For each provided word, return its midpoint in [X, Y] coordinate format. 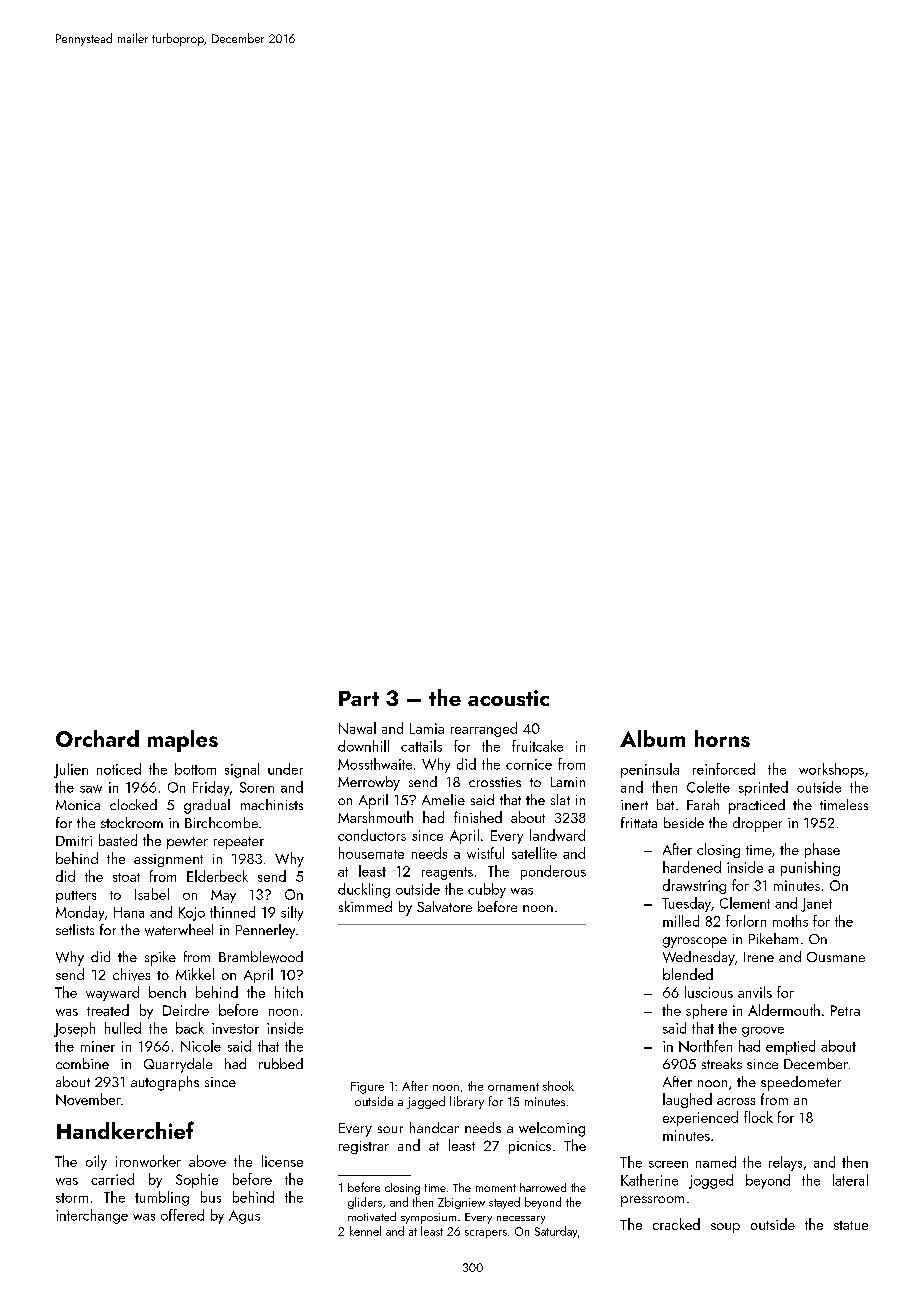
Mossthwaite [375, 764]
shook [558, 1086]
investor [235, 1028]
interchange [92, 1216]
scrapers [486, 1234]
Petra [845, 1010]
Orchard [97, 738]
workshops [831, 770]
